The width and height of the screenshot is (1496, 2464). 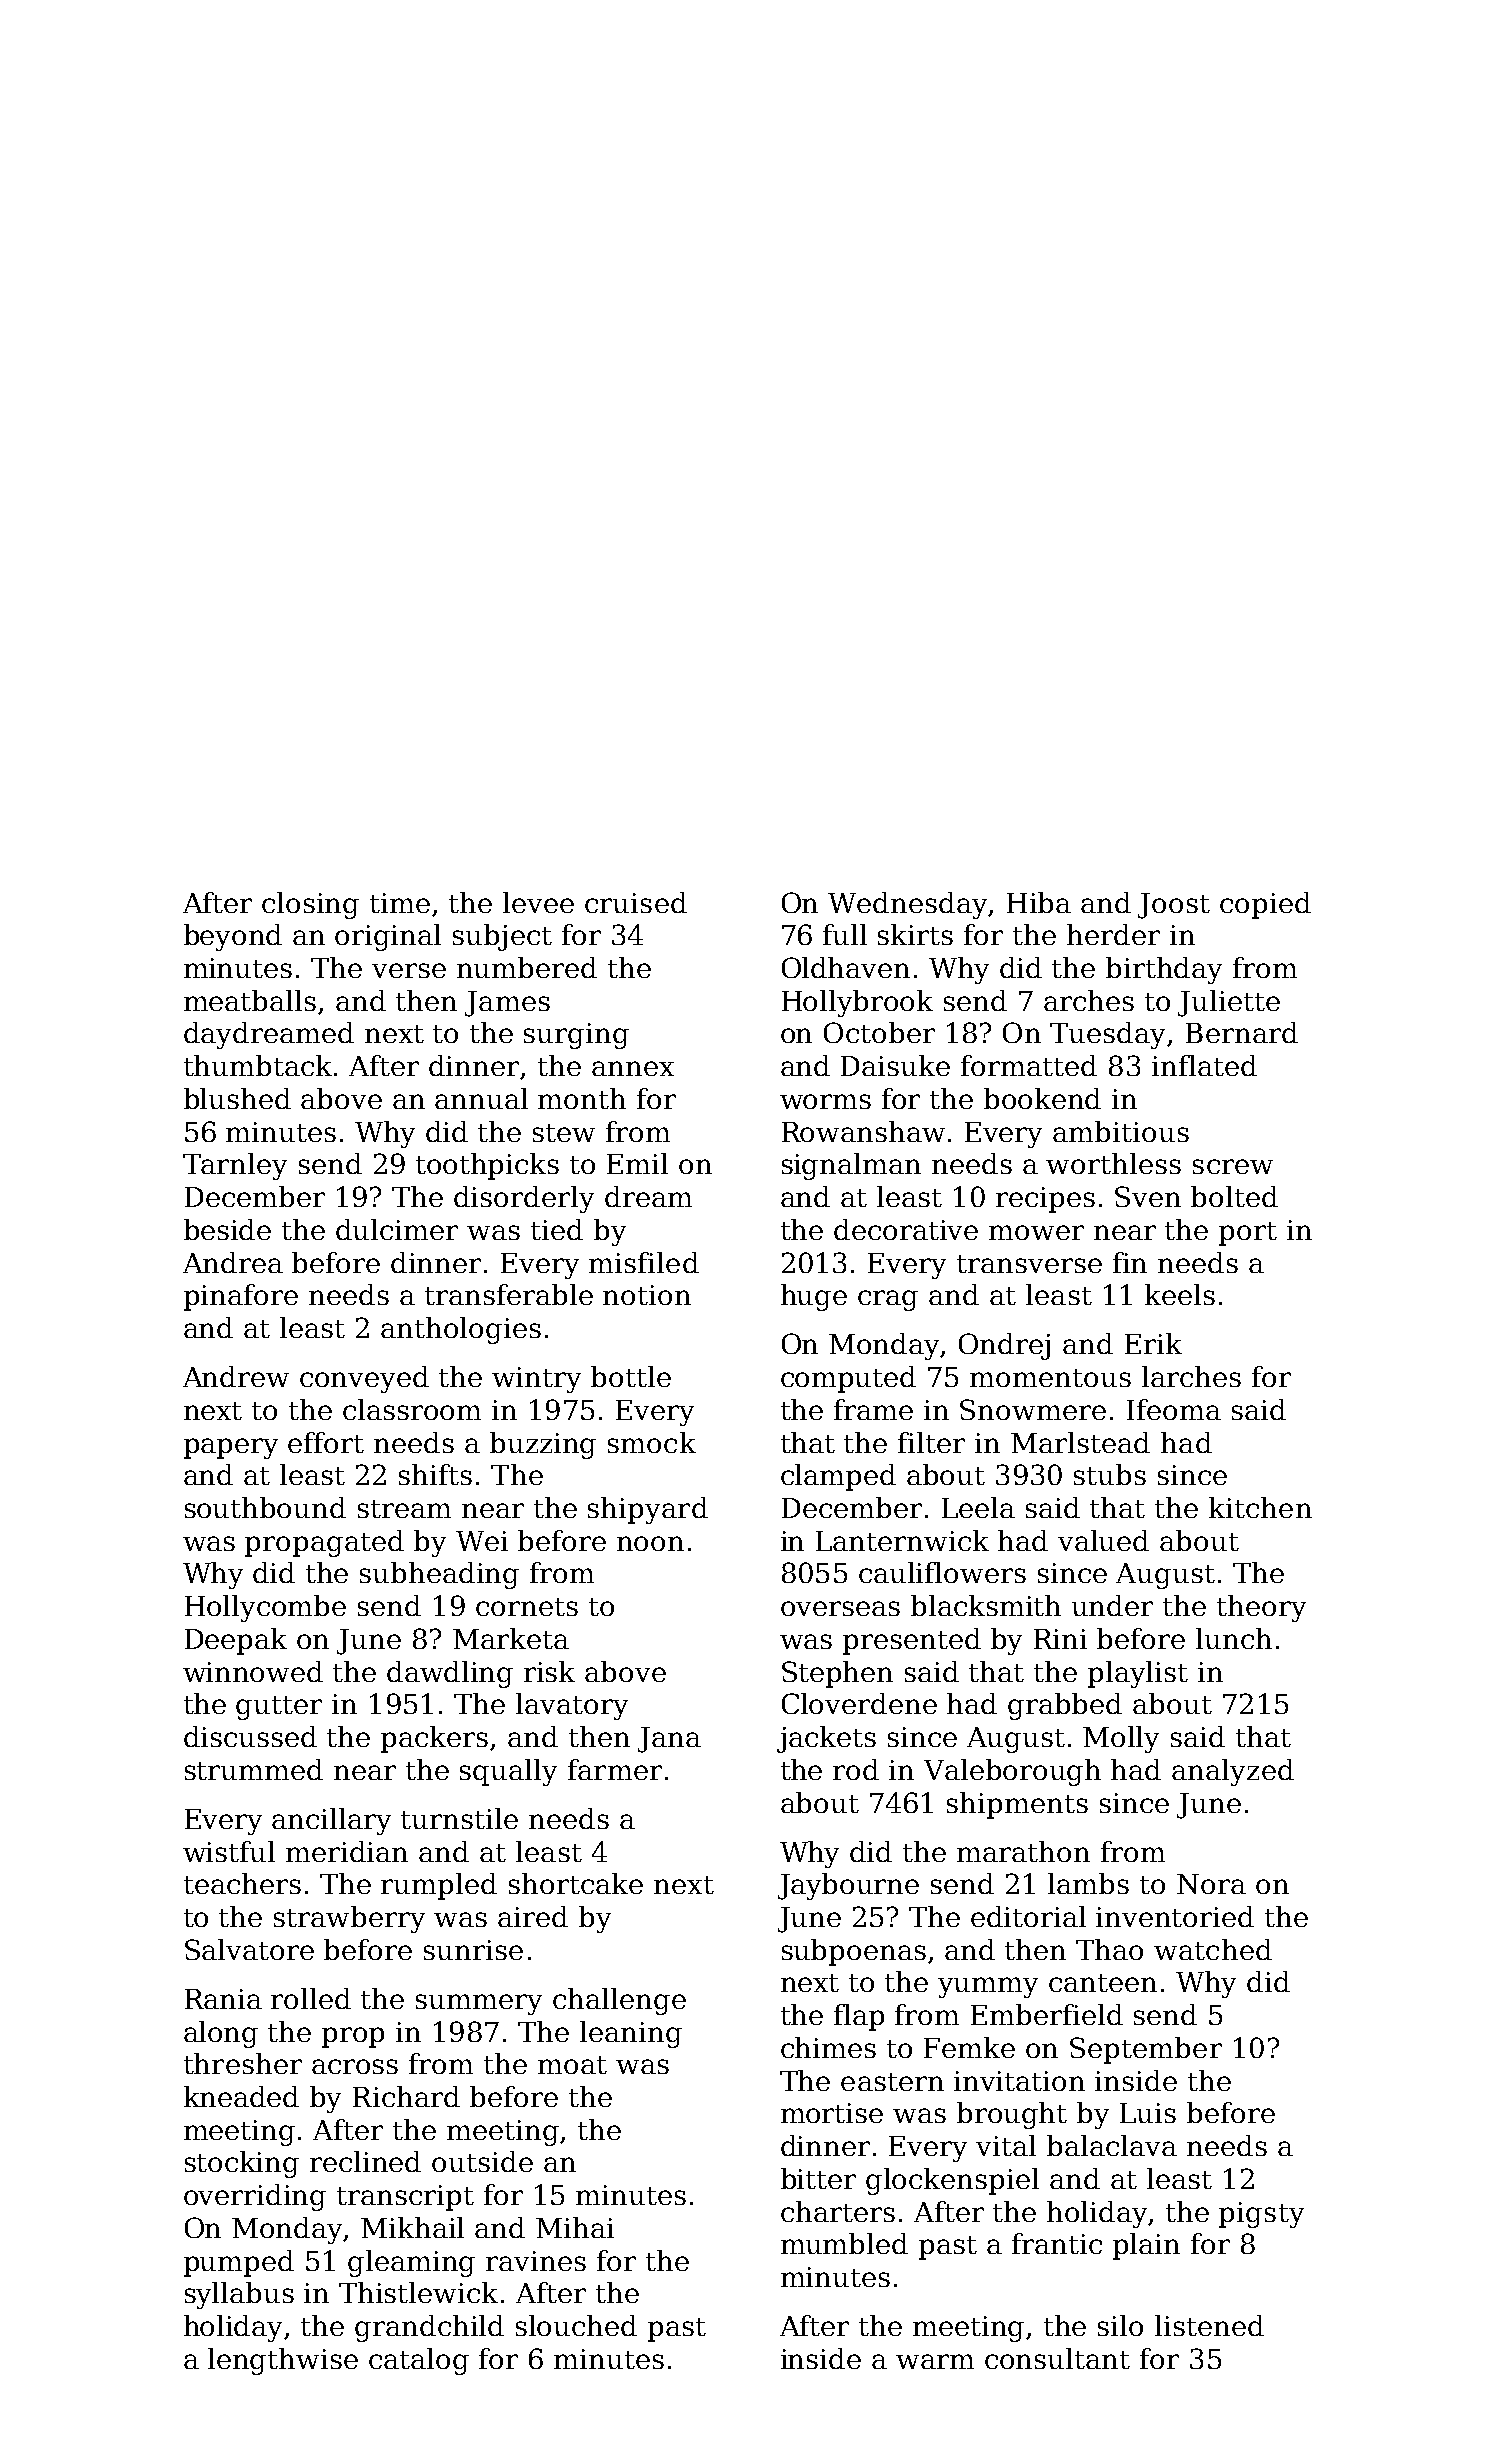 I want to click on listened, so click(x=1209, y=2325).
